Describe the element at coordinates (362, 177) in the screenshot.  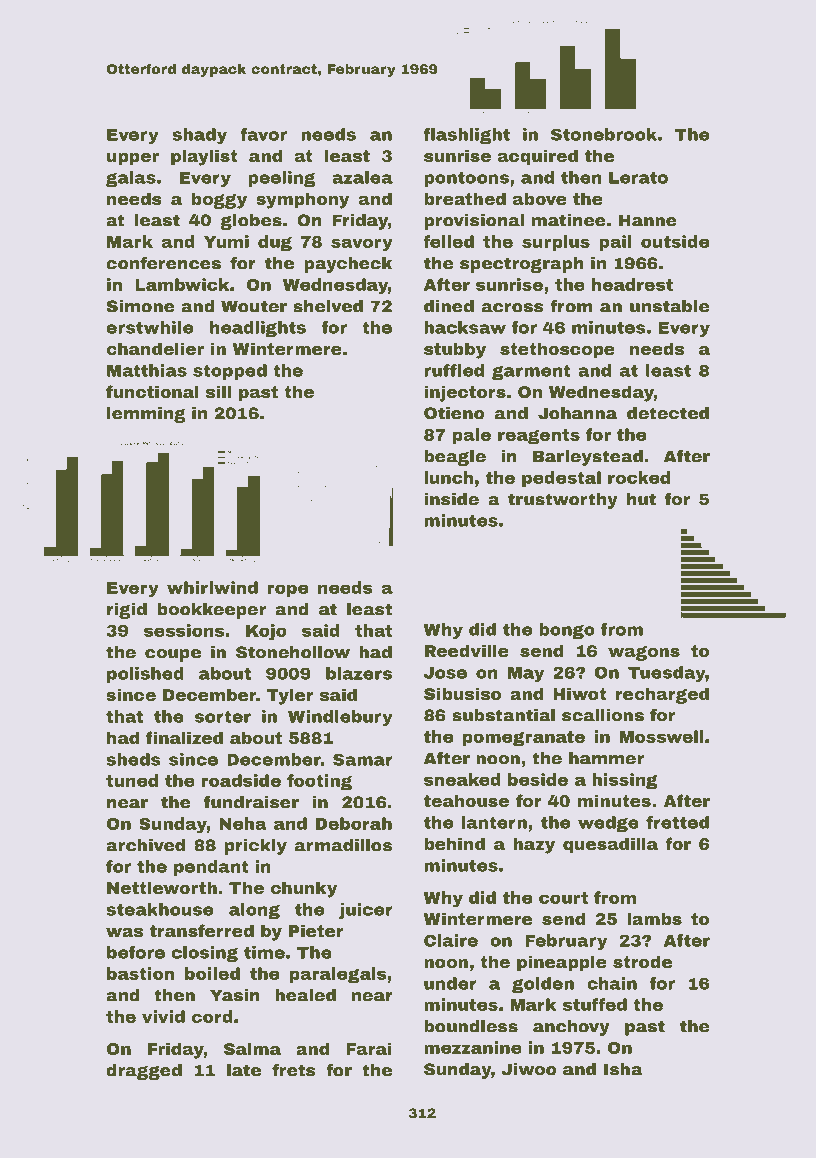
I see `azalea` at that location.
